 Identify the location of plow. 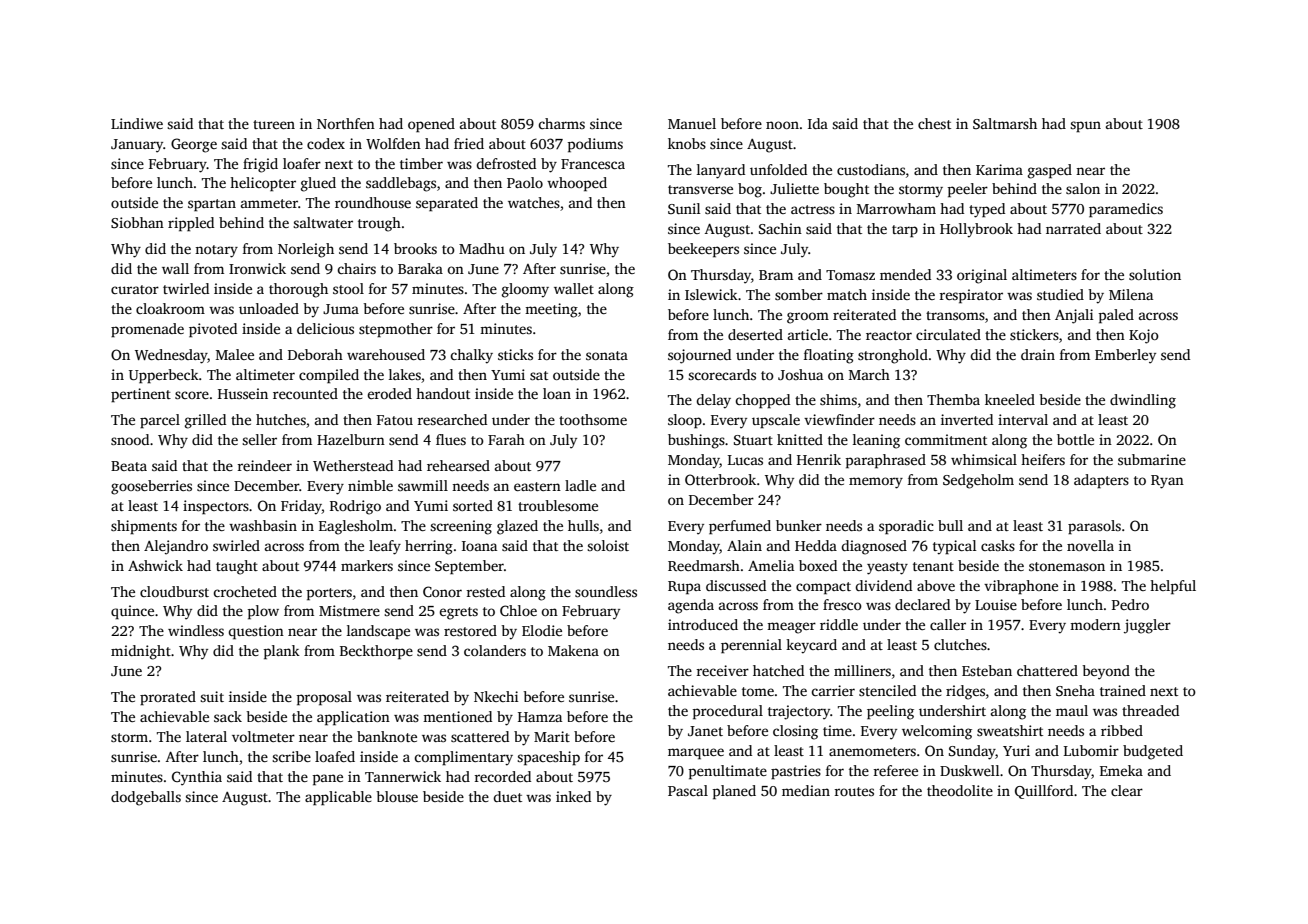
(263, 612).
